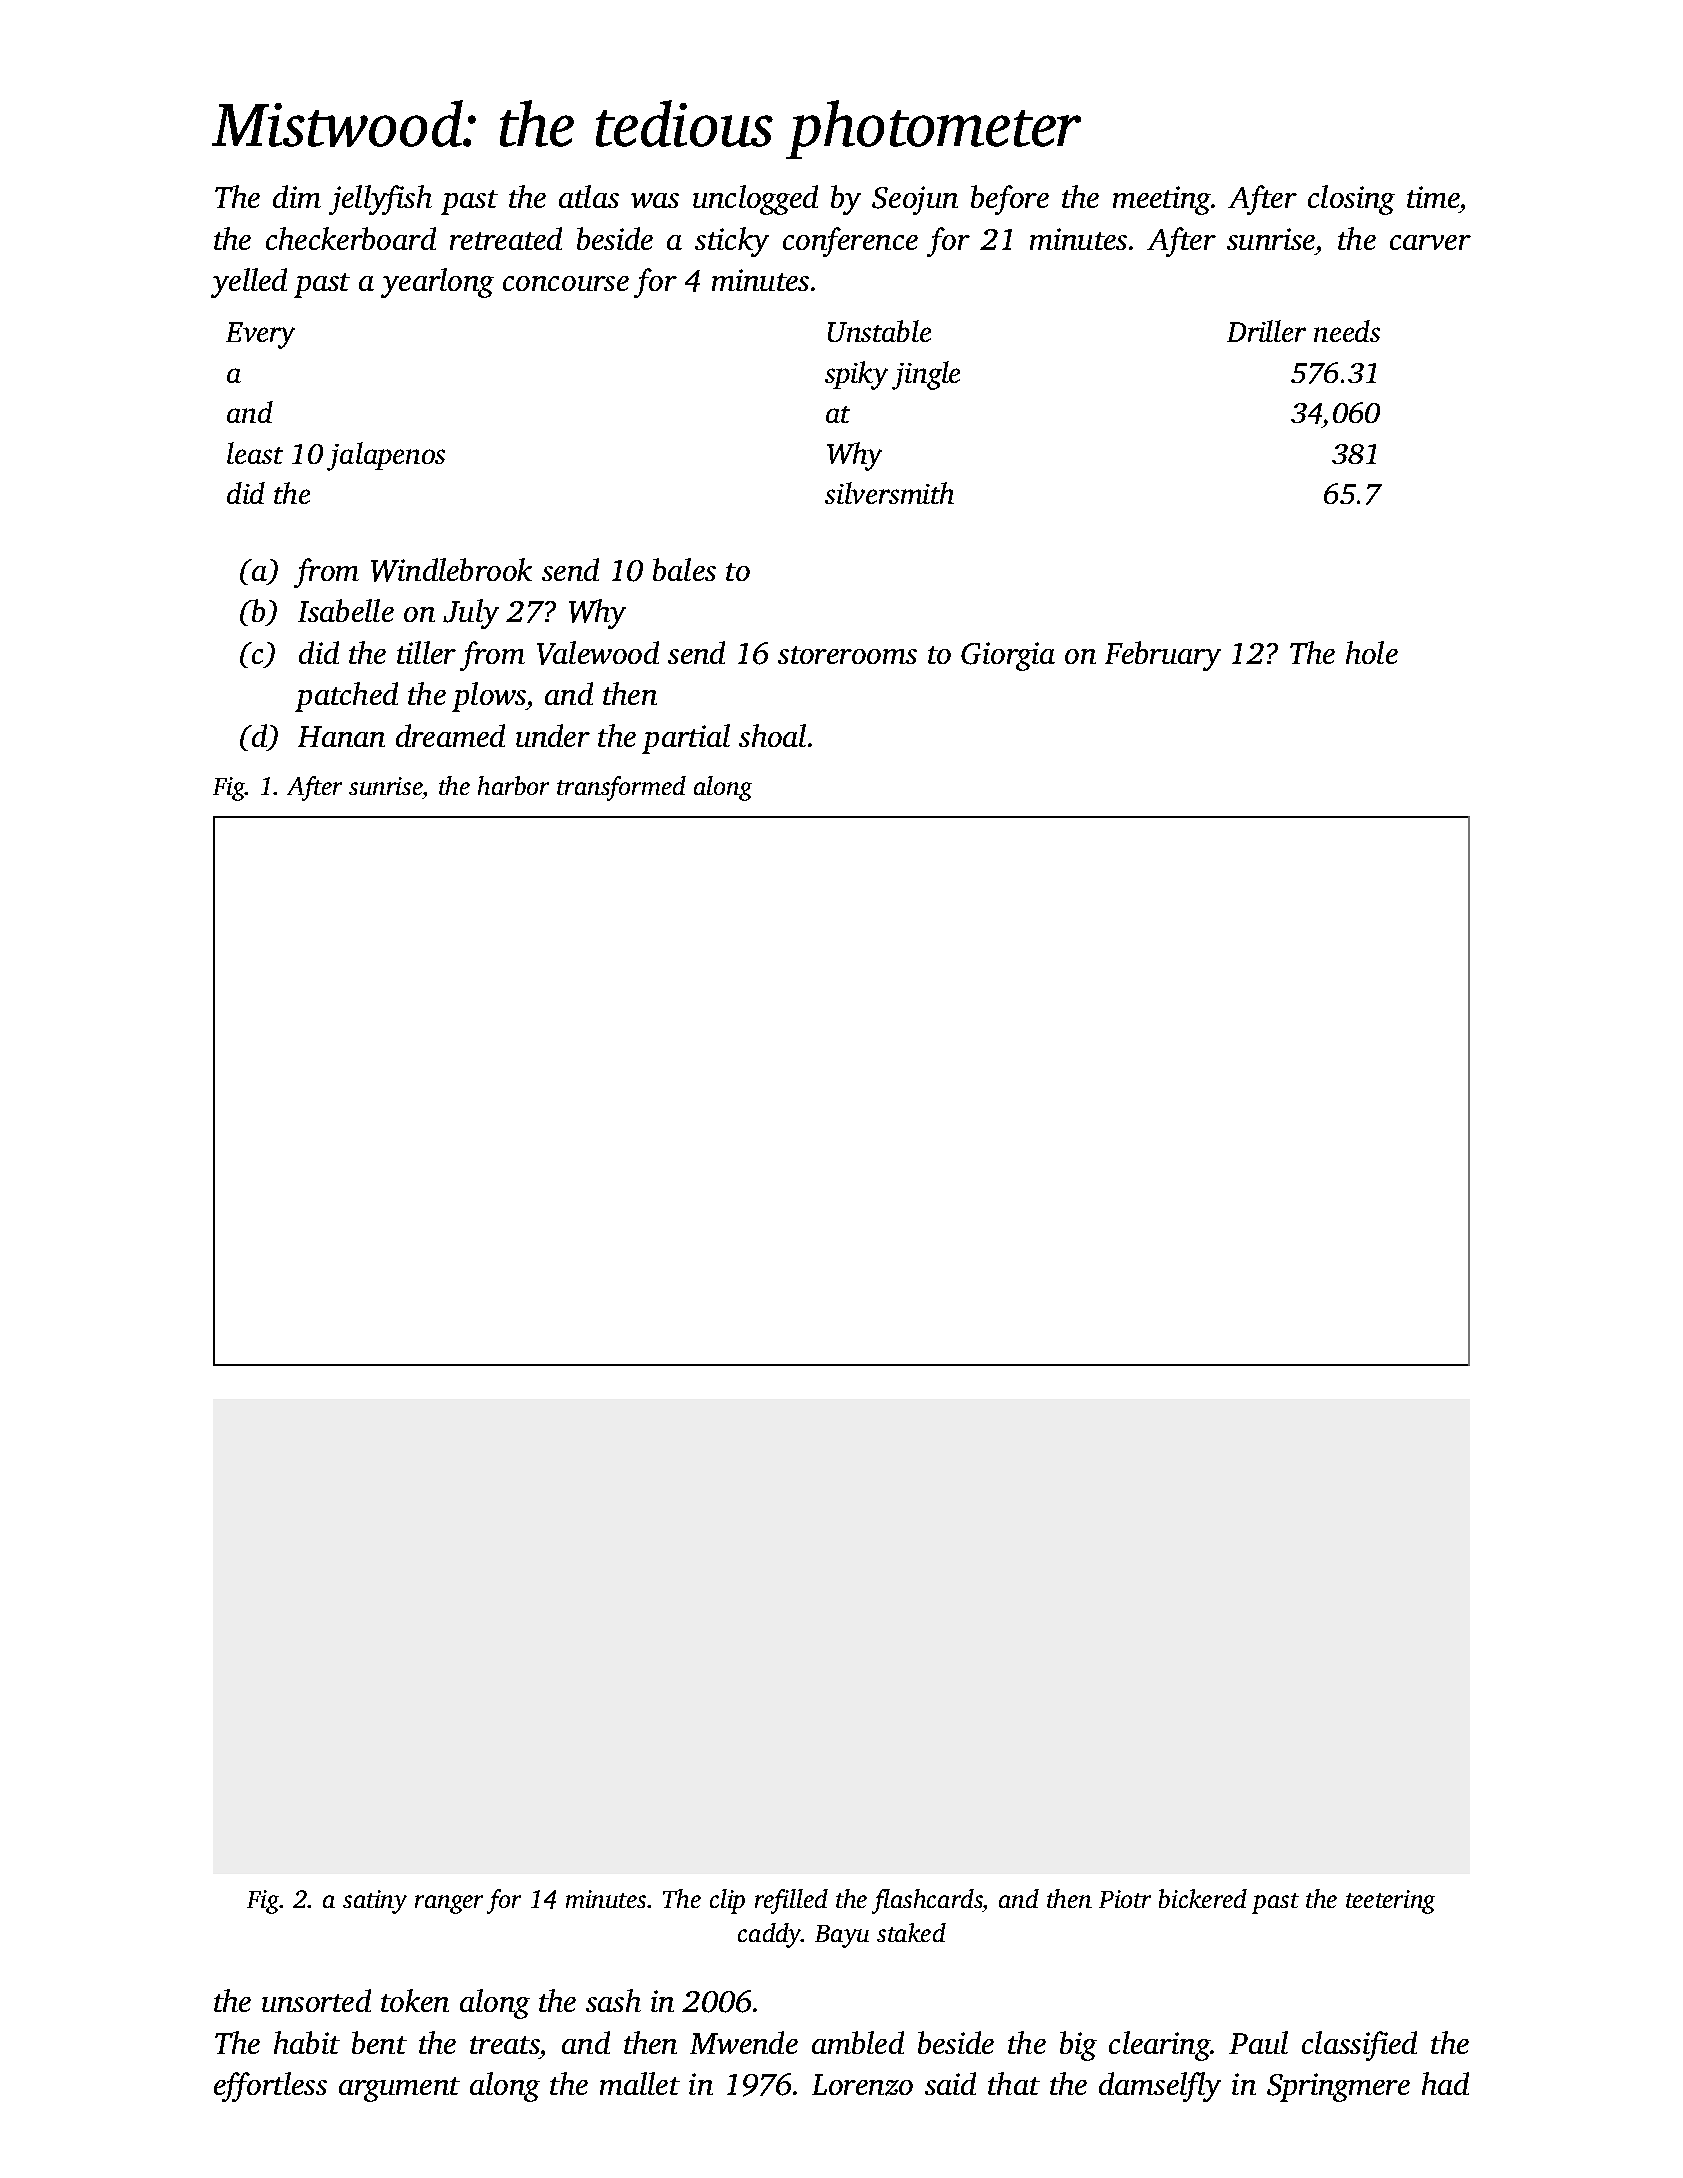  Describe the element at coordinates (772, 735) in the document. I see `shoal` at that location.
